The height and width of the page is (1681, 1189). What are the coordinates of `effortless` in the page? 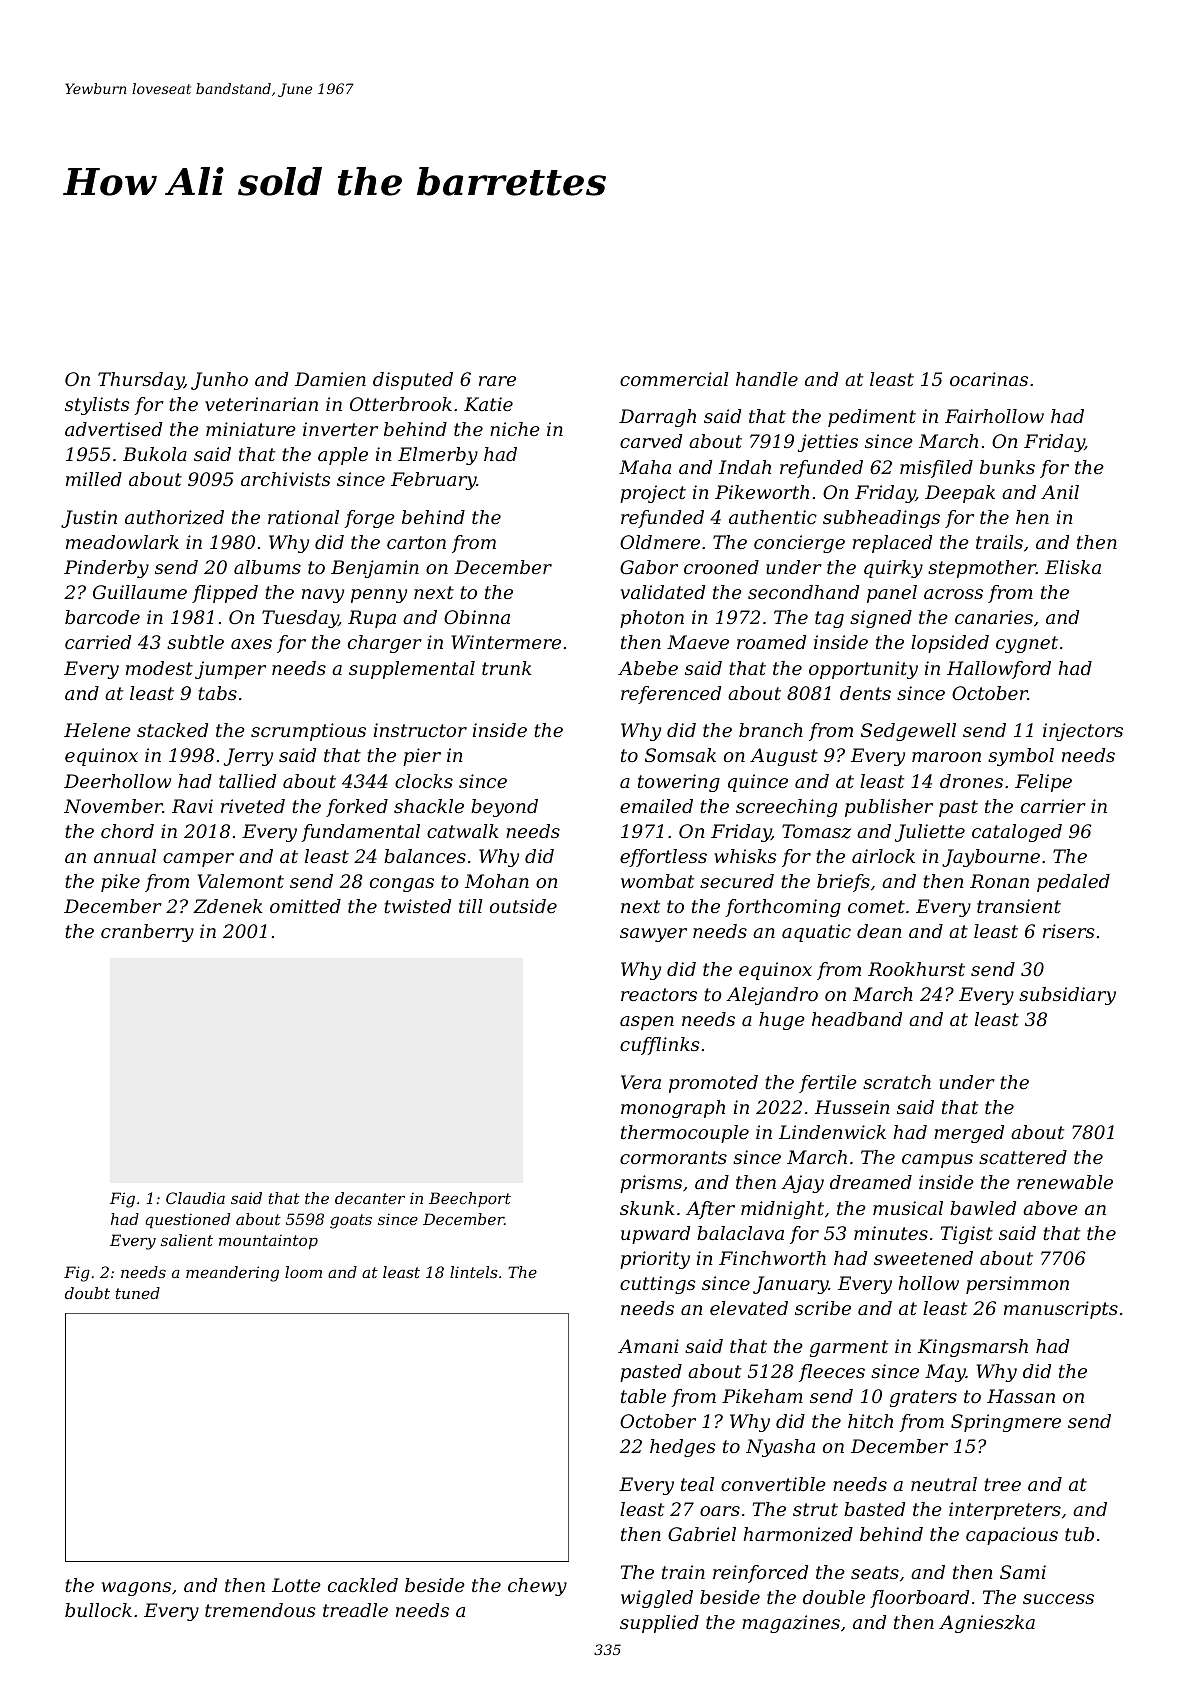 It's located at (663, 858).
